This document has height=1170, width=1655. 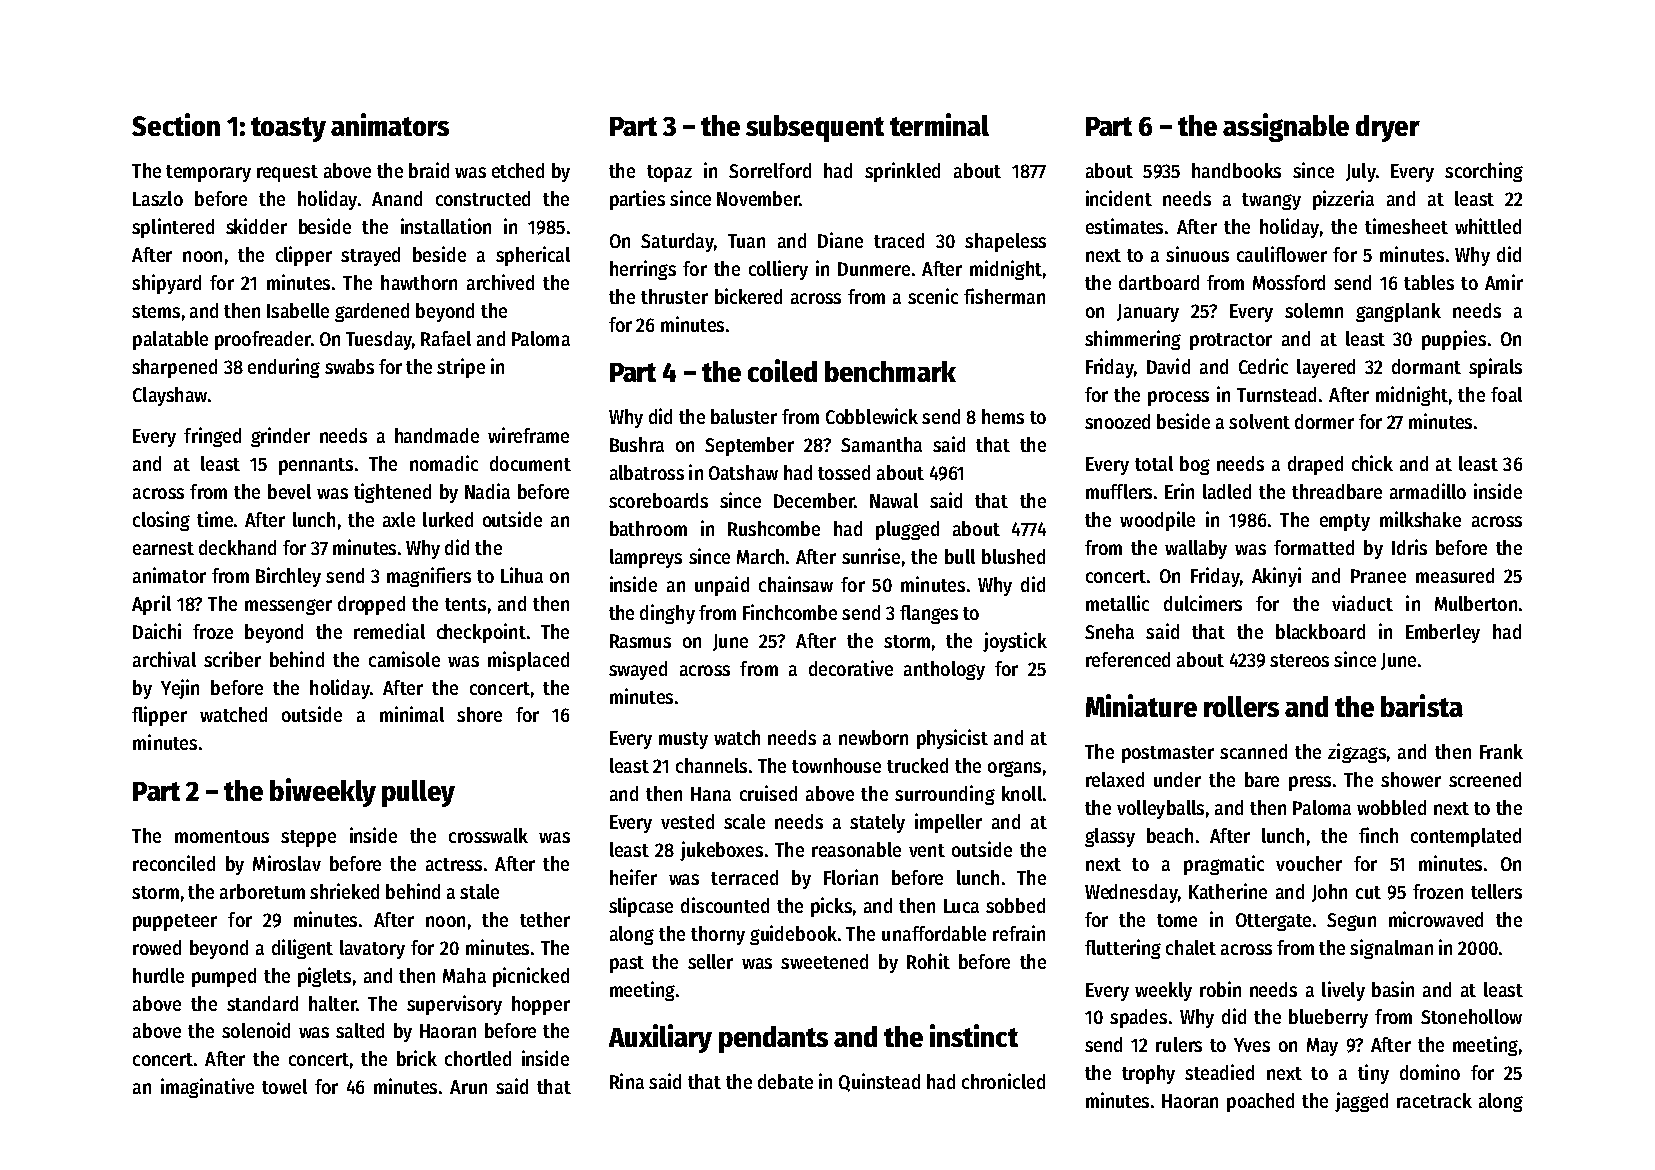 What do you see at coordinates (1160, 809) in the document?
I see `volleyballs` at bounding box center [1160, 809].
